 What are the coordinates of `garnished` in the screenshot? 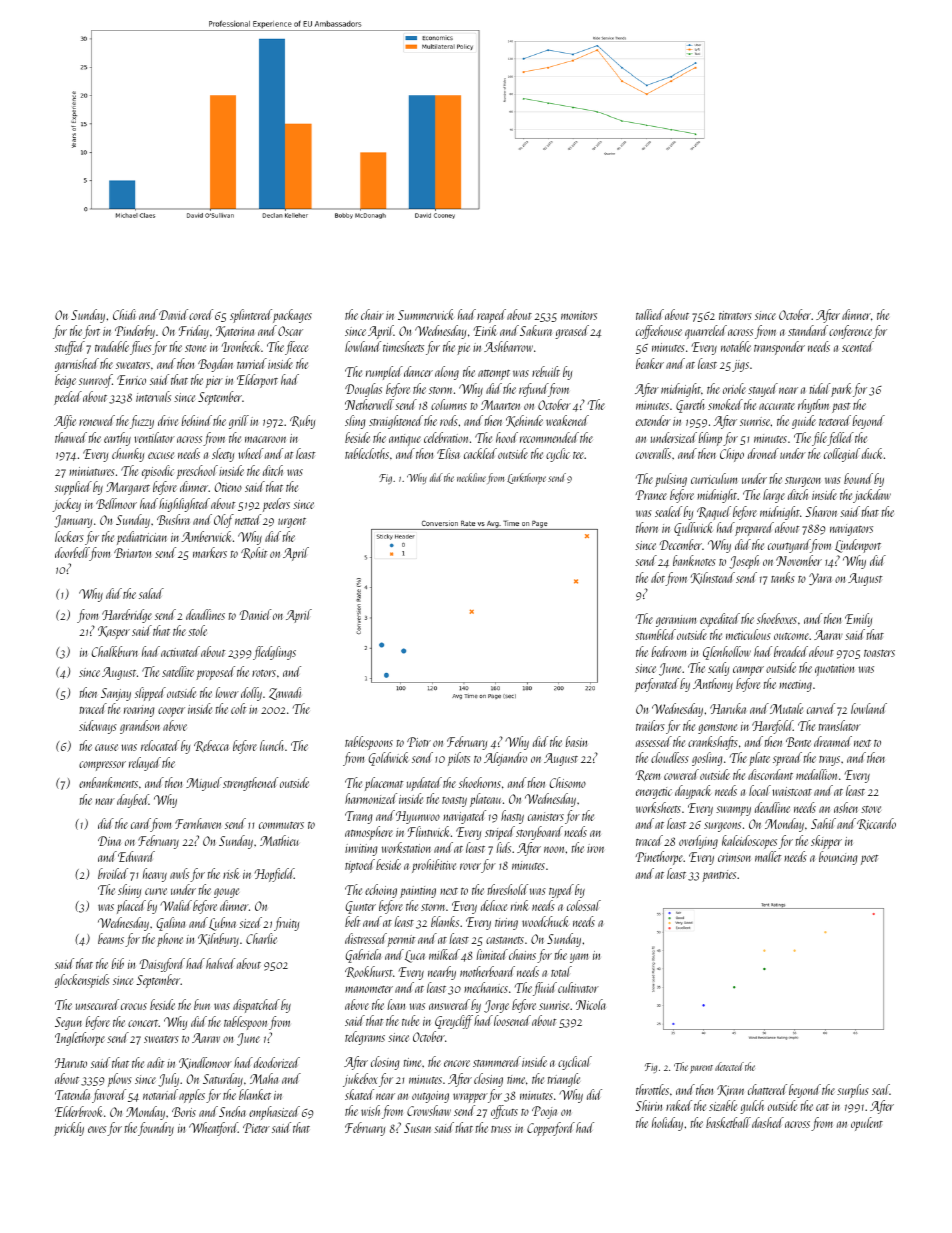 It's located at (77, 365).
